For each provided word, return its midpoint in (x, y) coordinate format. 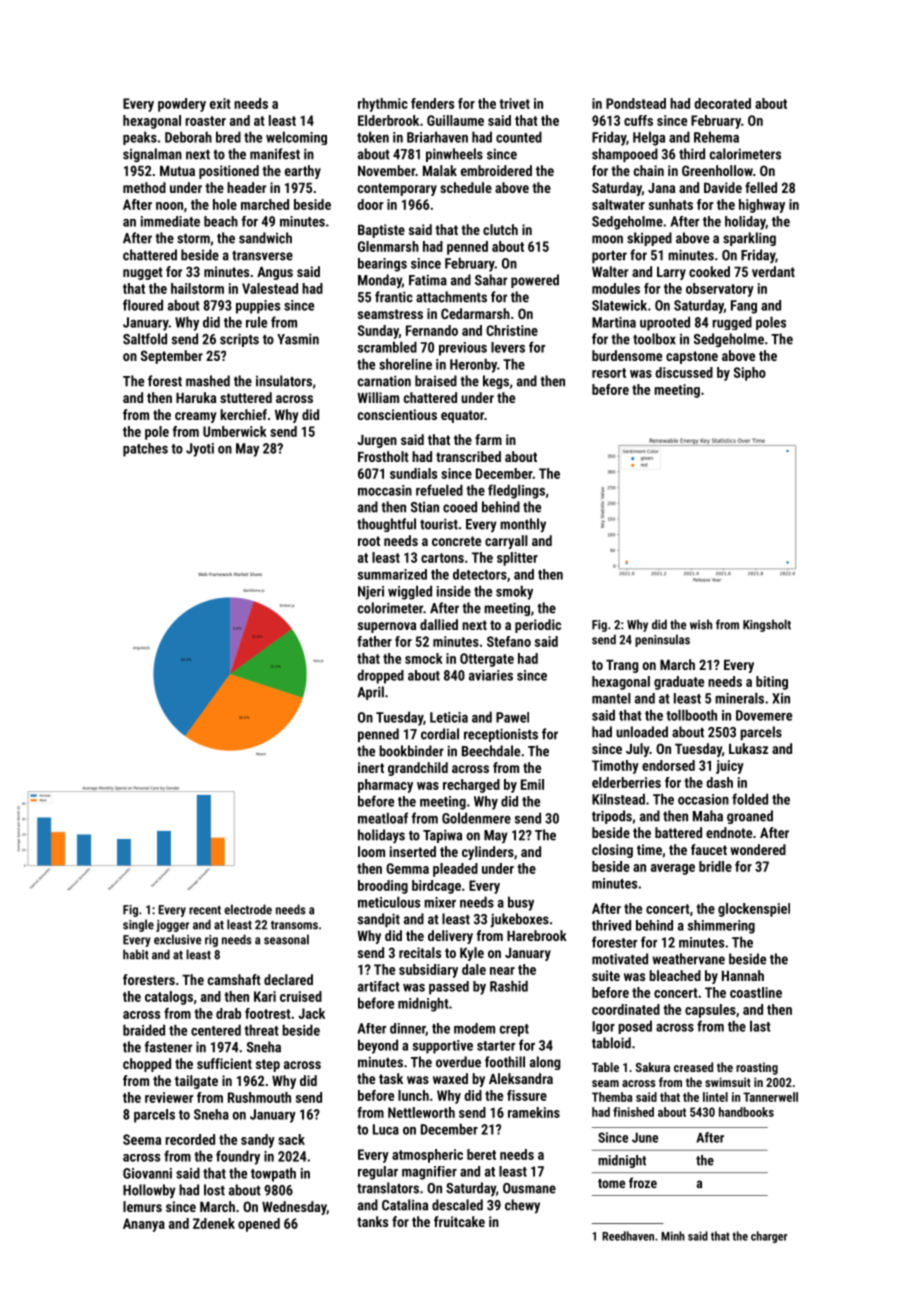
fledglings (516, 491)
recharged (471, 786)
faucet (709, 849)
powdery (182, 105)
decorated (722, 103)
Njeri (371, 593)
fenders (432, 103)
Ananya (144, 1225)
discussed (684, 372)
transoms (294, 925)
